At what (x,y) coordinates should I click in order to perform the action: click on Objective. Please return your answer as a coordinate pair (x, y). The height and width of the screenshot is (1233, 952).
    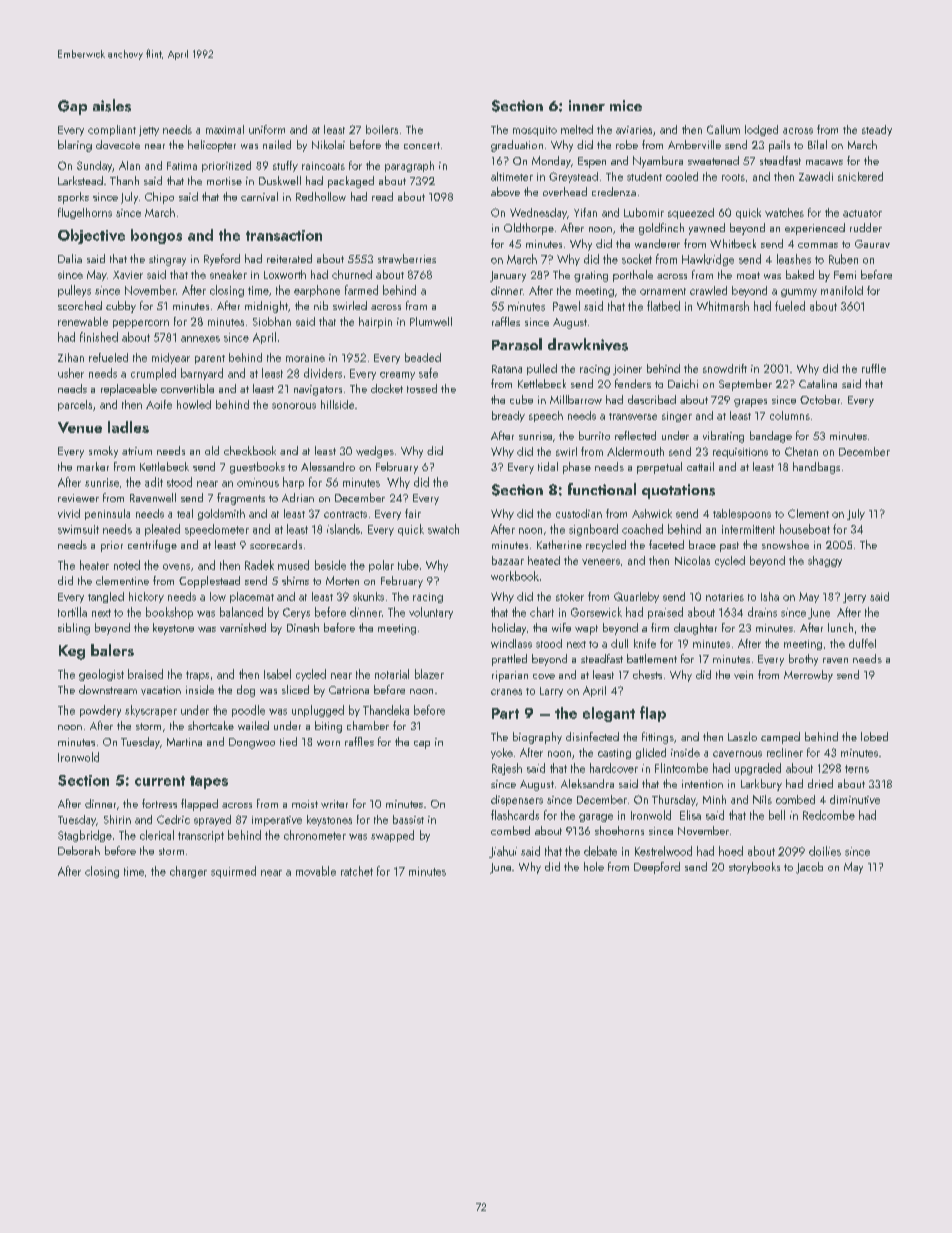
    Looking at the image, I should click on (91, 236).
